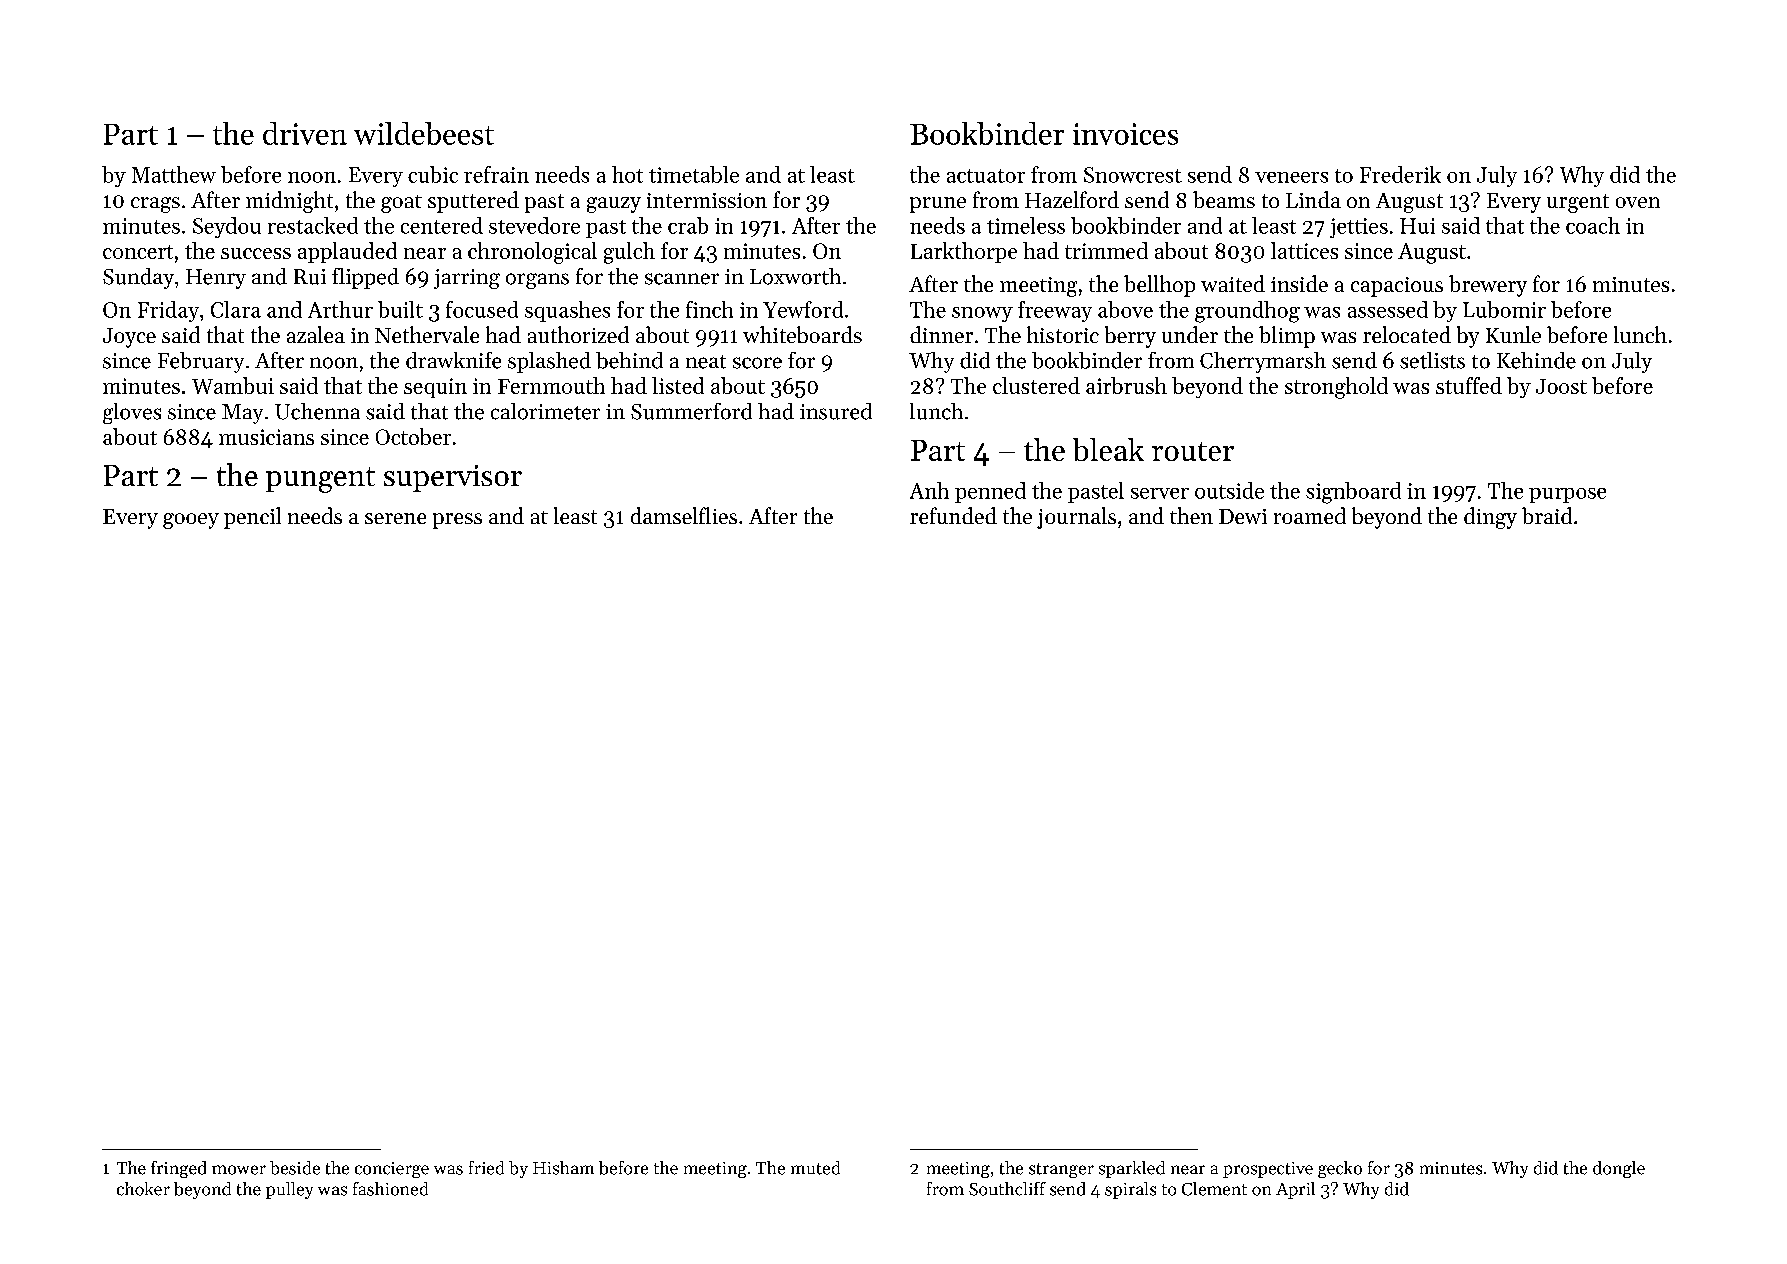 The height and width of the page is (1264, 1787). What do you see at coordinates (191, 521) in the page?
I see `gooey` at bounding box center [191, 521].
